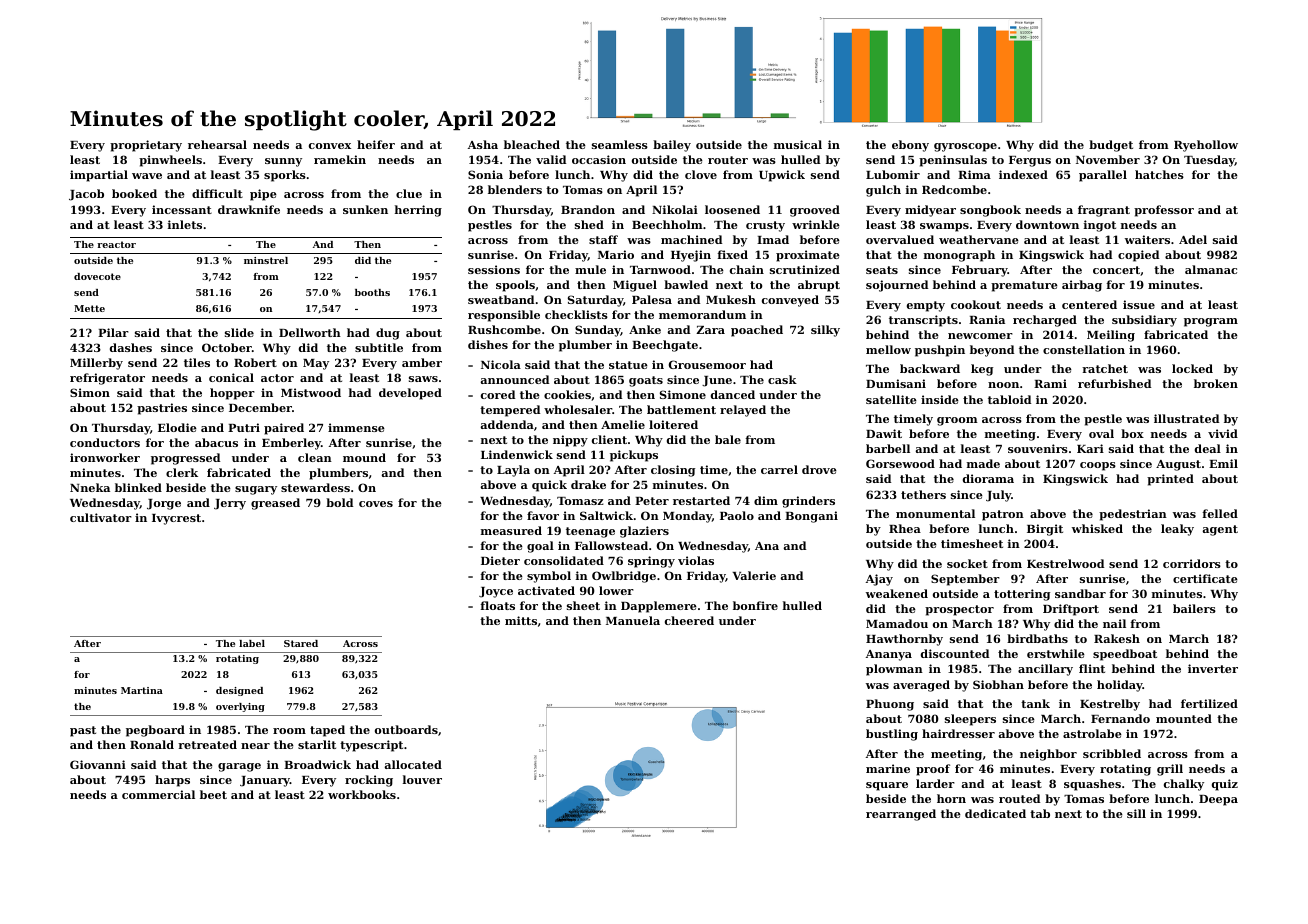  I want to click on Mistwood, so click(311, 392).
